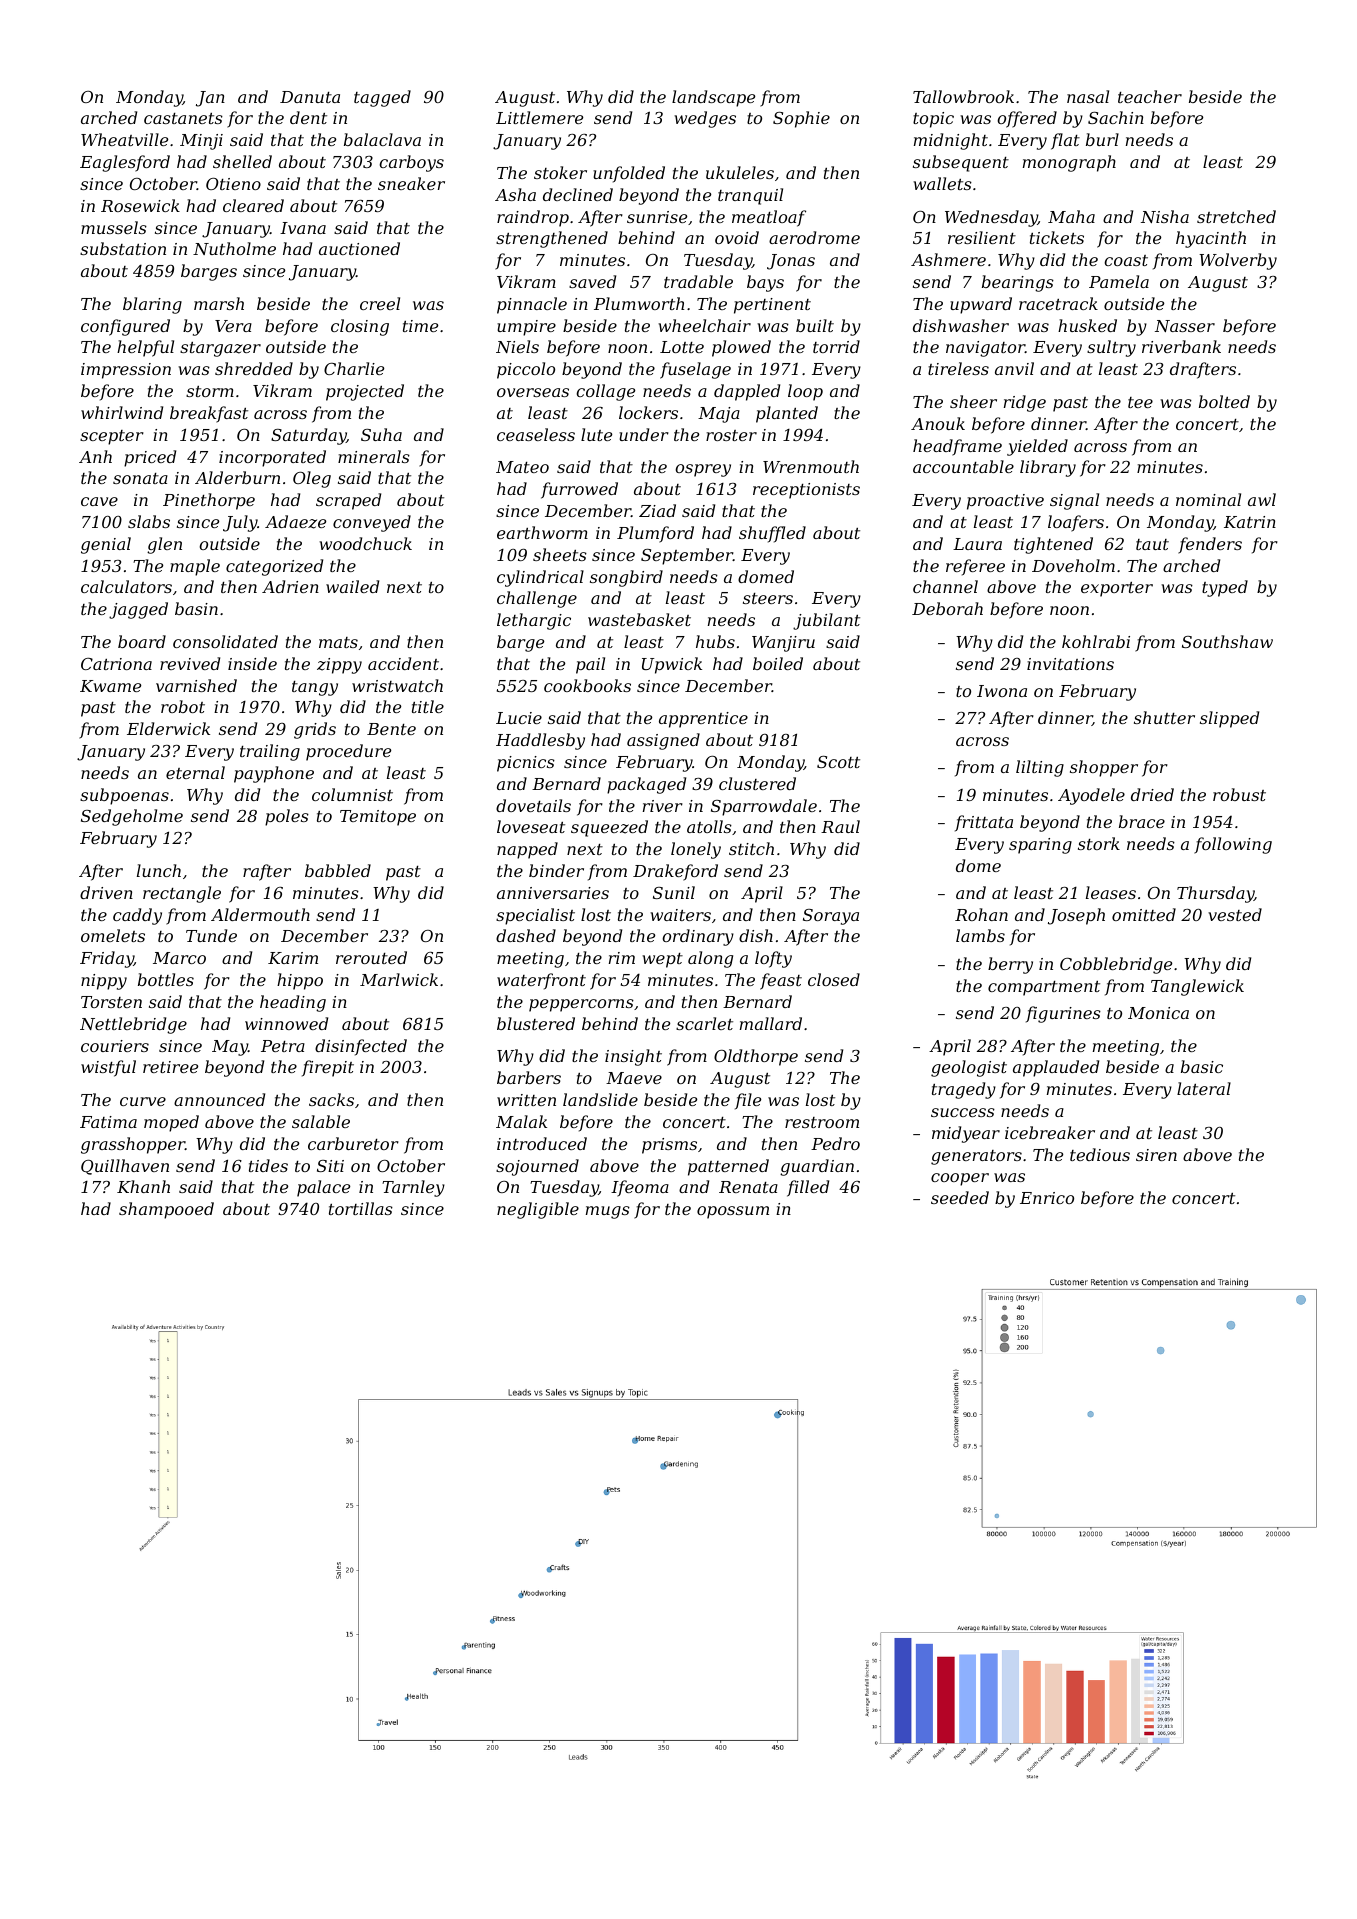 This image has width=1357, height=1919. Describe the element at coordinates (106, 545) in the image. I see `genial` at that location.
